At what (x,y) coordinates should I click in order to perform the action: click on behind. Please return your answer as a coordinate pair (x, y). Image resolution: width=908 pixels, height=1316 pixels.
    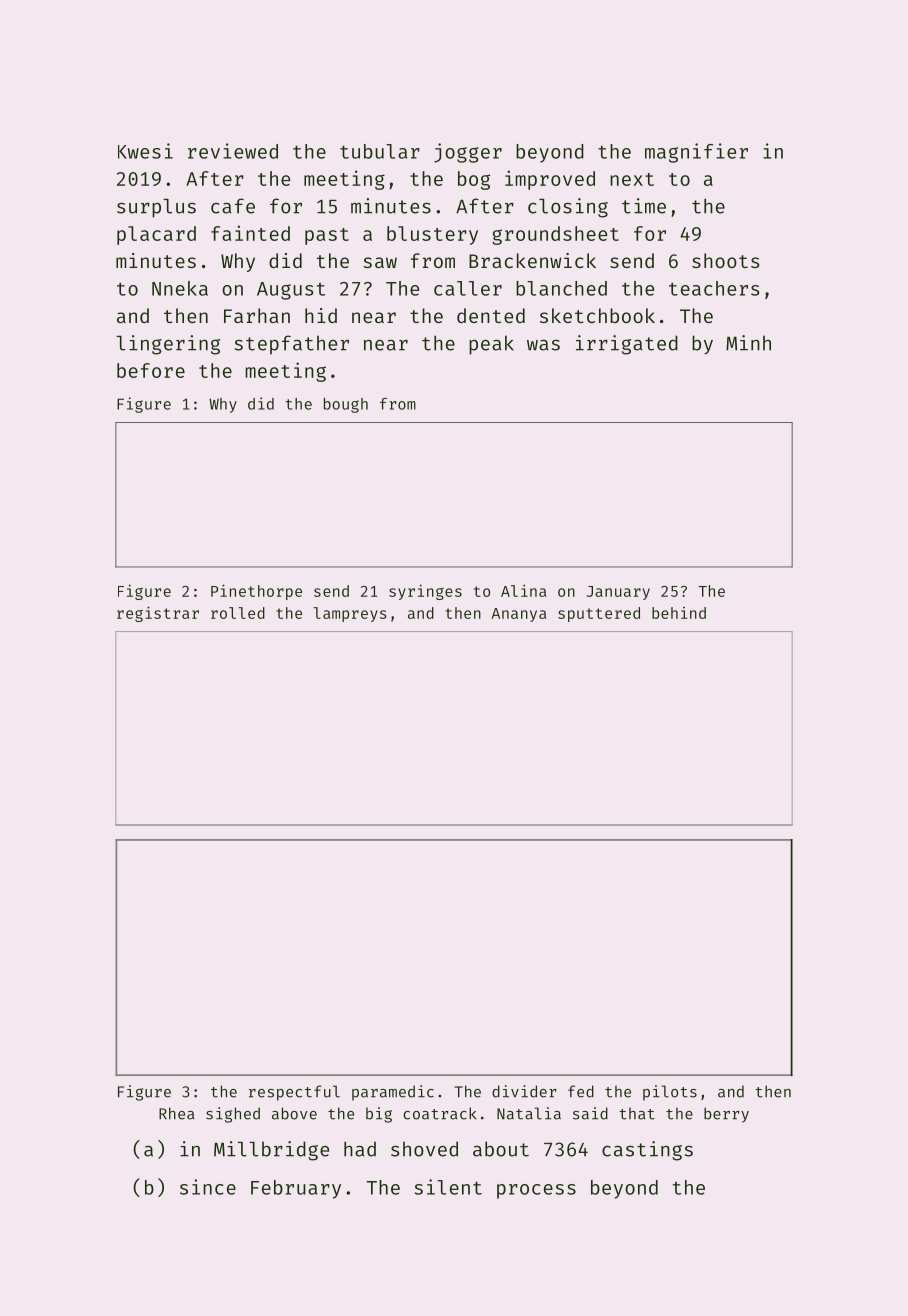
    Looking at the image, I should click on (679, 613).
